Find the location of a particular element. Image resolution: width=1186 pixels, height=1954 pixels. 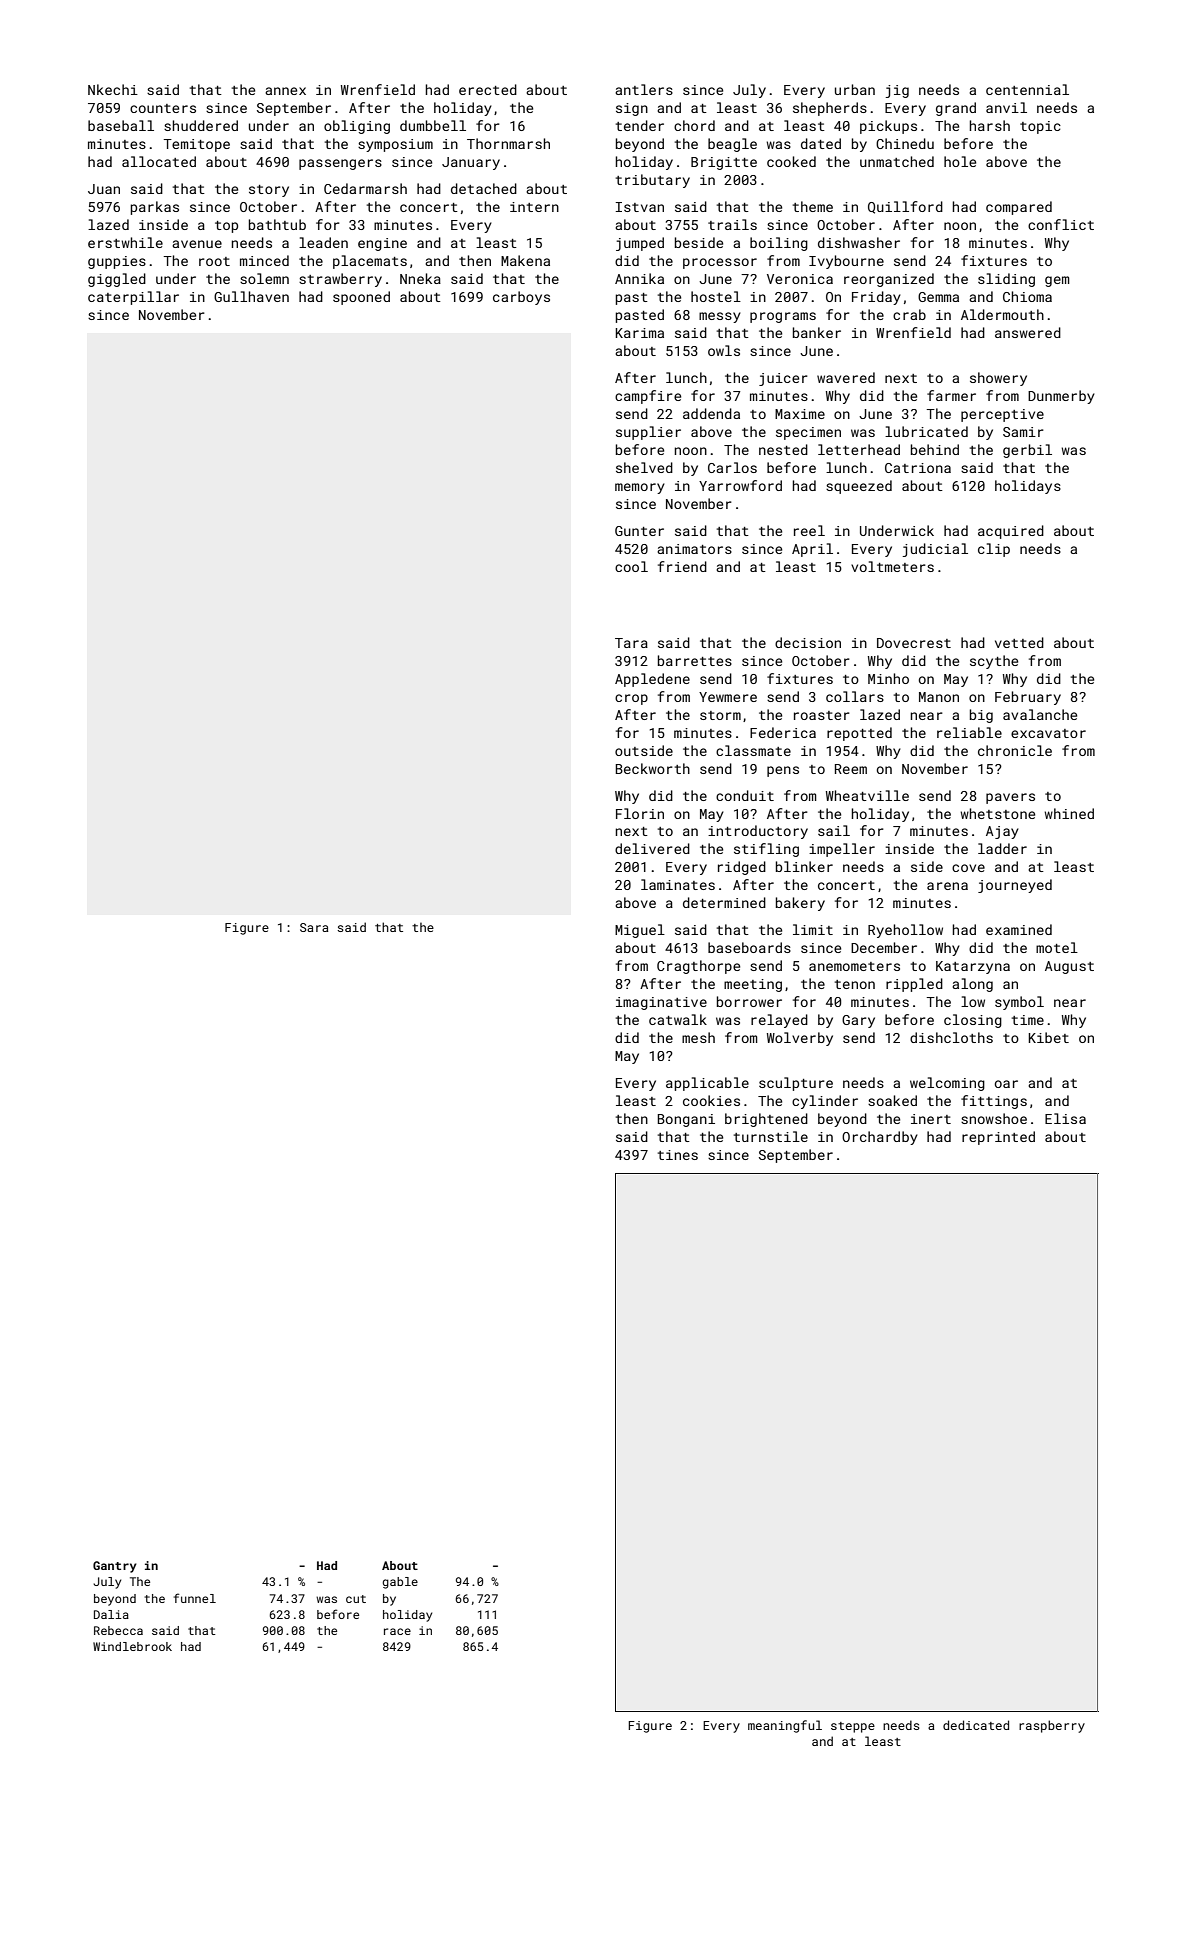

race is located at coordinates (397, 1631).
